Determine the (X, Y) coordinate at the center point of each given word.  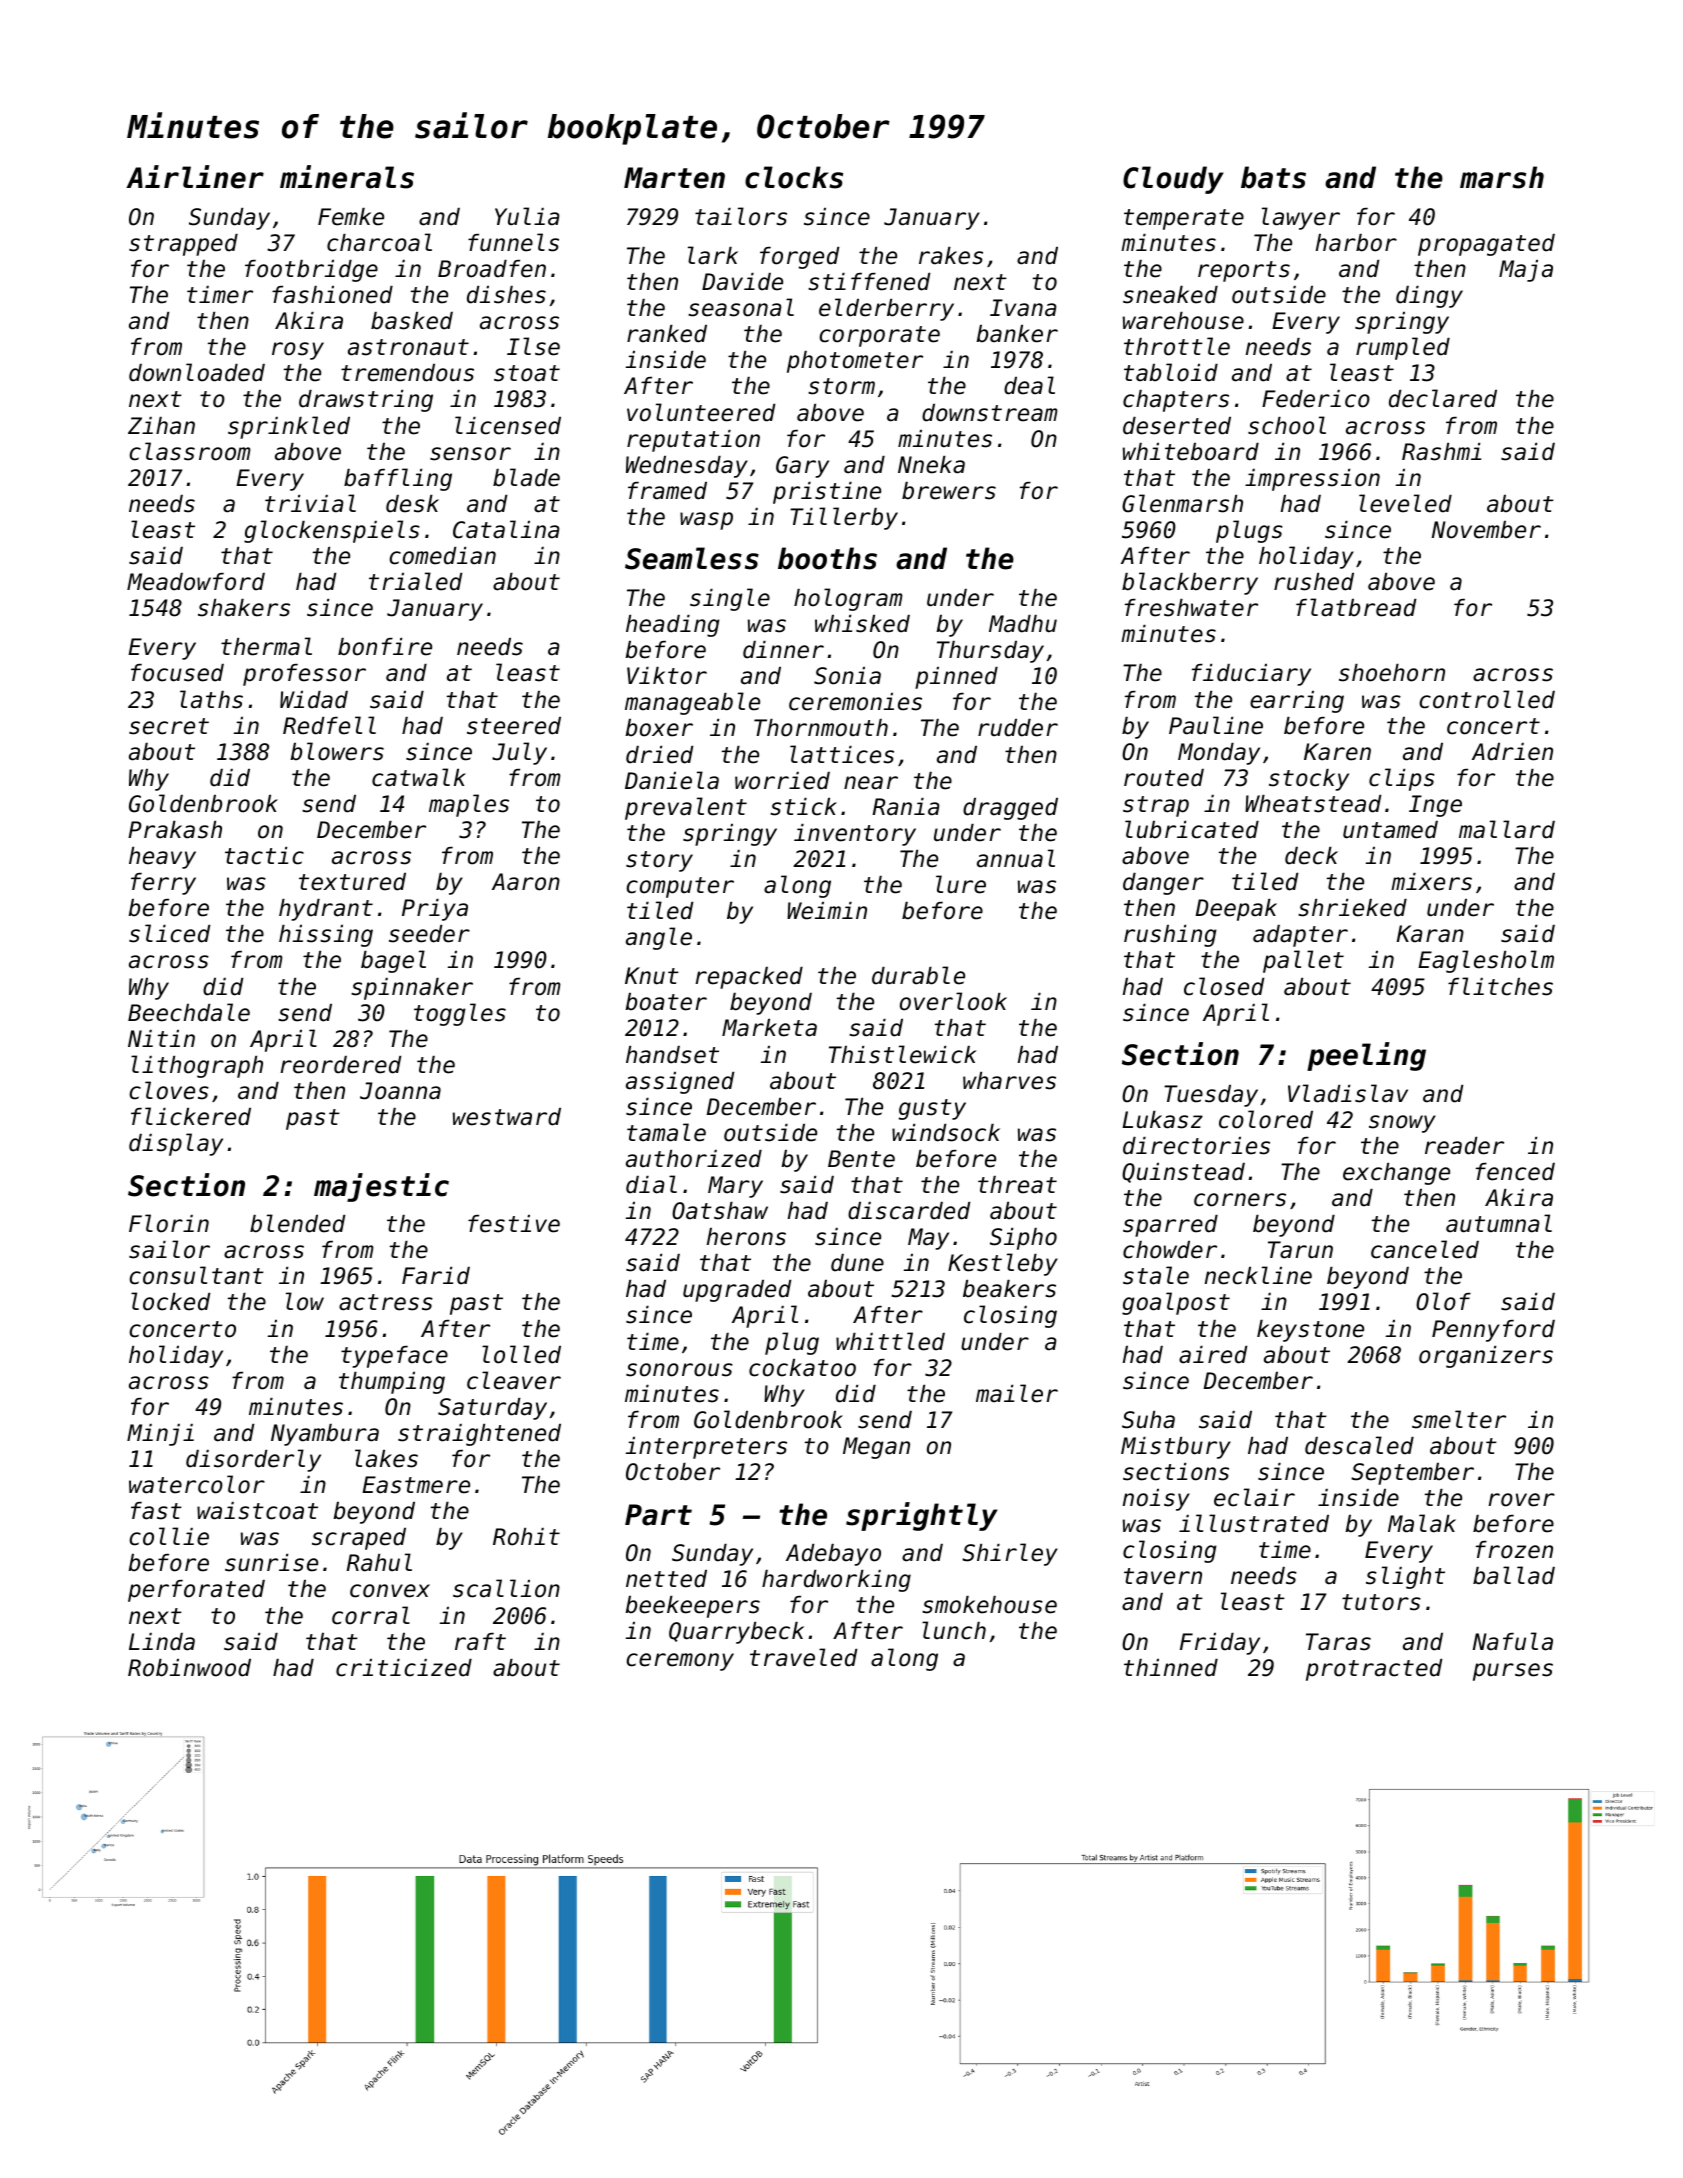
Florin (169, 1223)
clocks (794, 177)
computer (680, 887)
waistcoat (257, 1511)
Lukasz (1162, 1120)
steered (514, 726)
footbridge (311, 271)
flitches (1500, 986)
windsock (946, 1133)
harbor (1356, 243)
